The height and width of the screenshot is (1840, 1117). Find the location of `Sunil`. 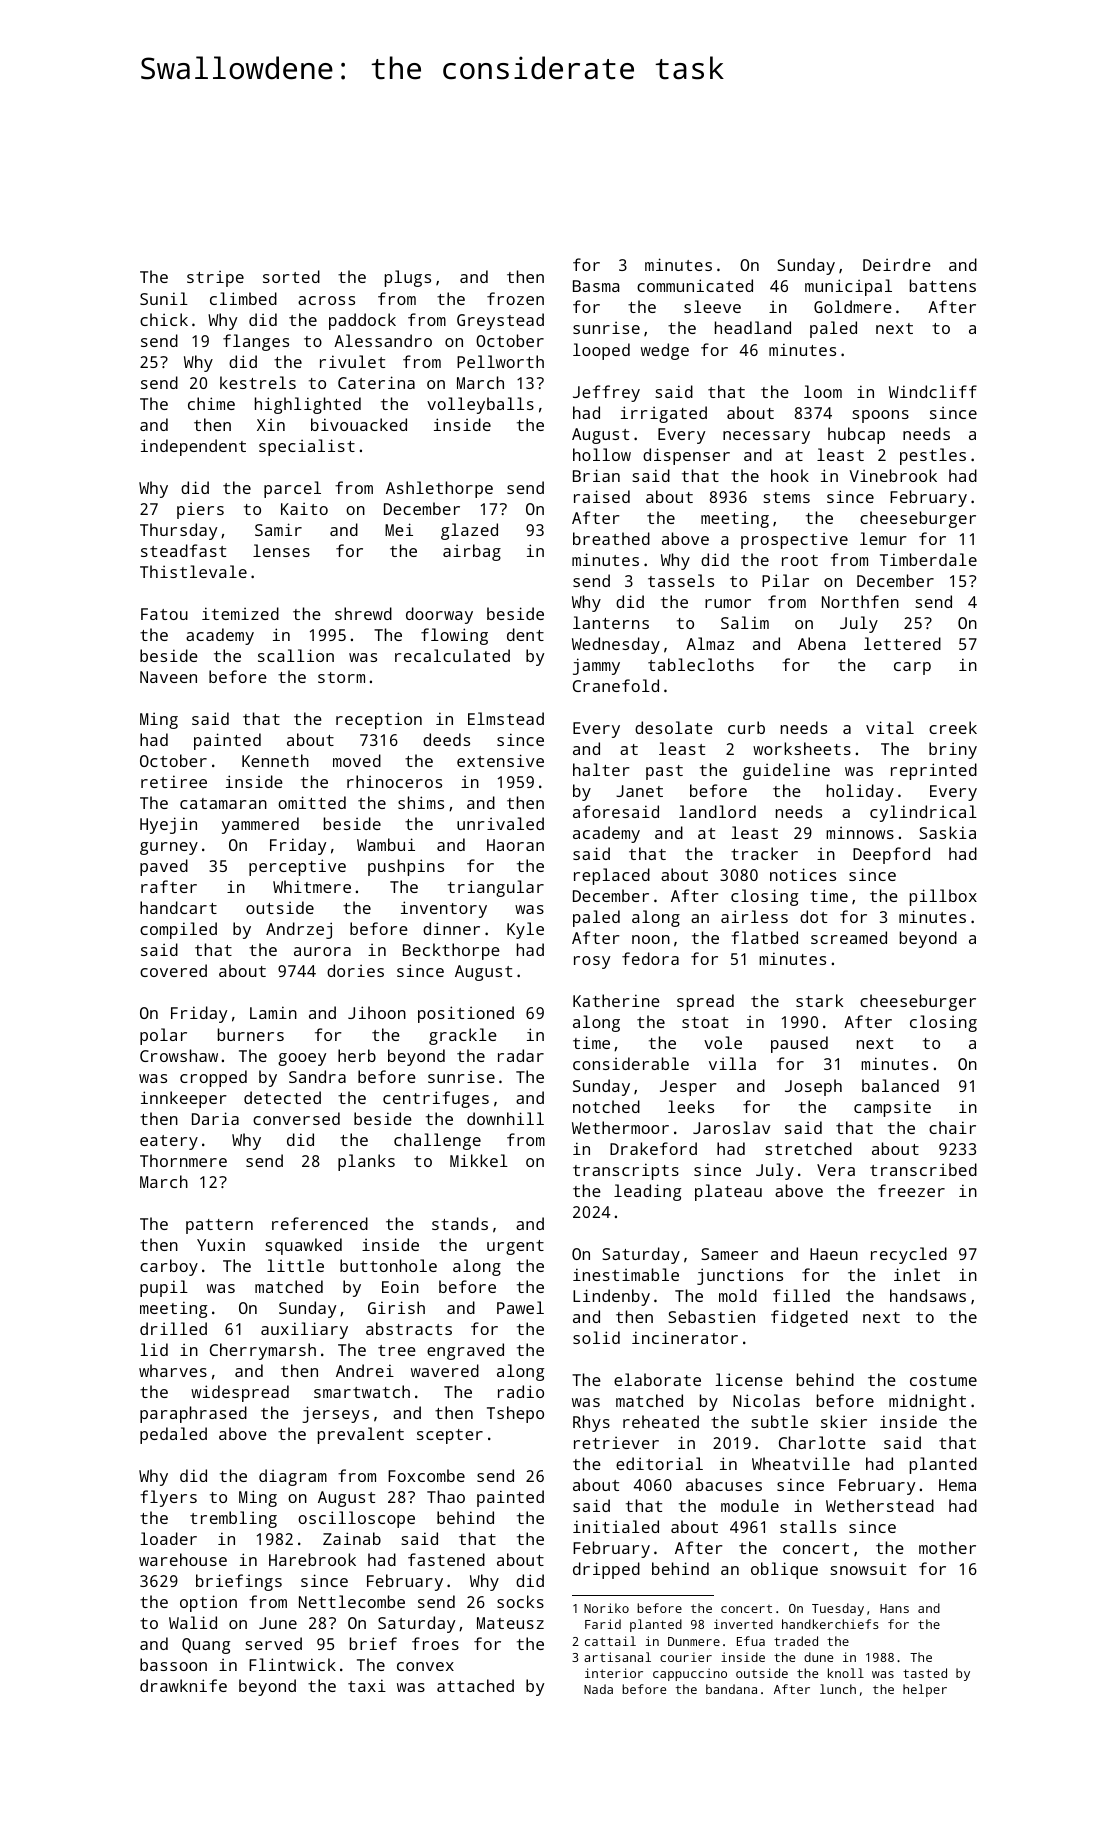

Sunil is located at coordinates (164, 298).
